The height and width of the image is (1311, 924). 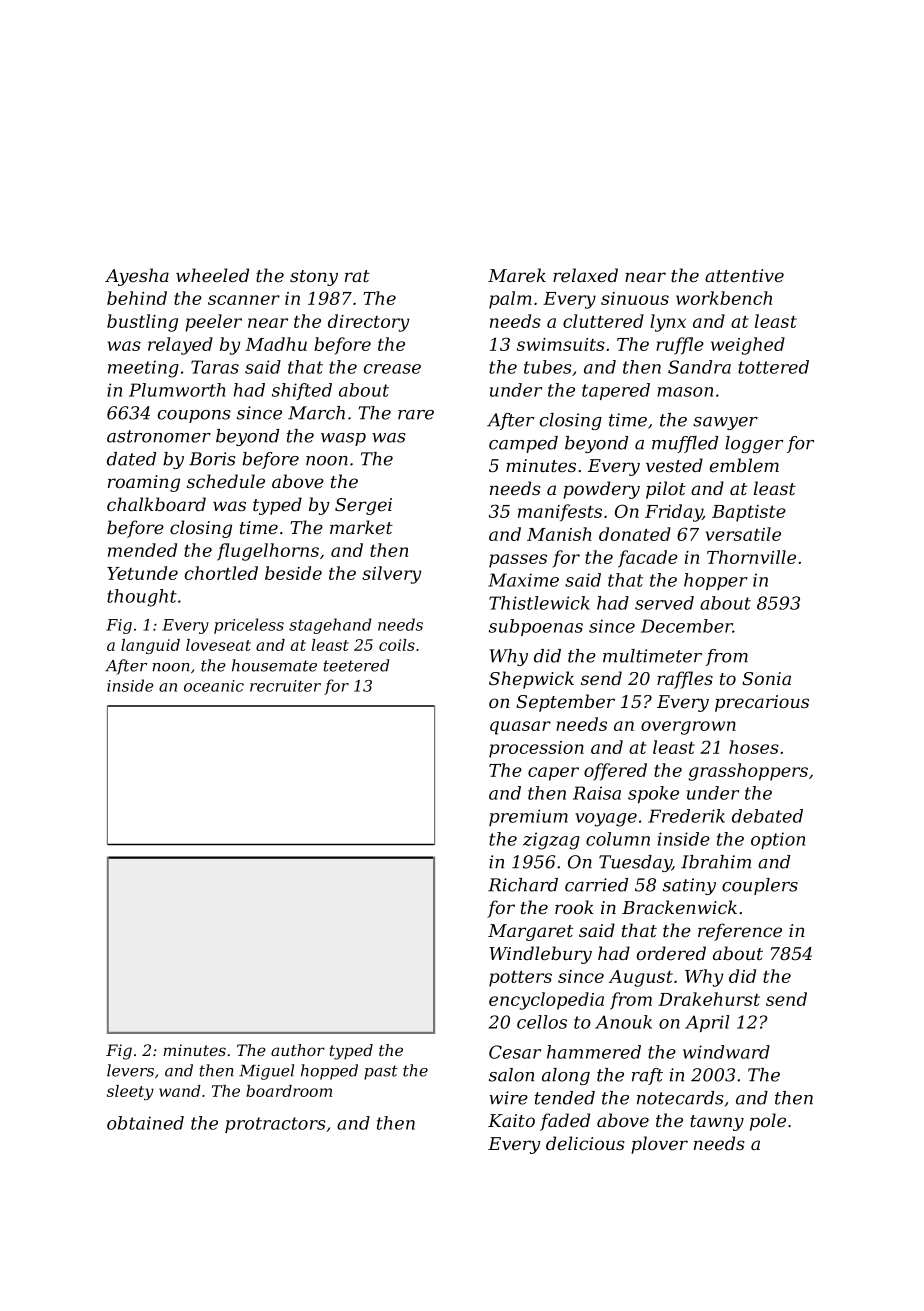 What do you see at coordinates (565, 1122) in the image?
I see `faded` at bounding box center [565, 1122].
